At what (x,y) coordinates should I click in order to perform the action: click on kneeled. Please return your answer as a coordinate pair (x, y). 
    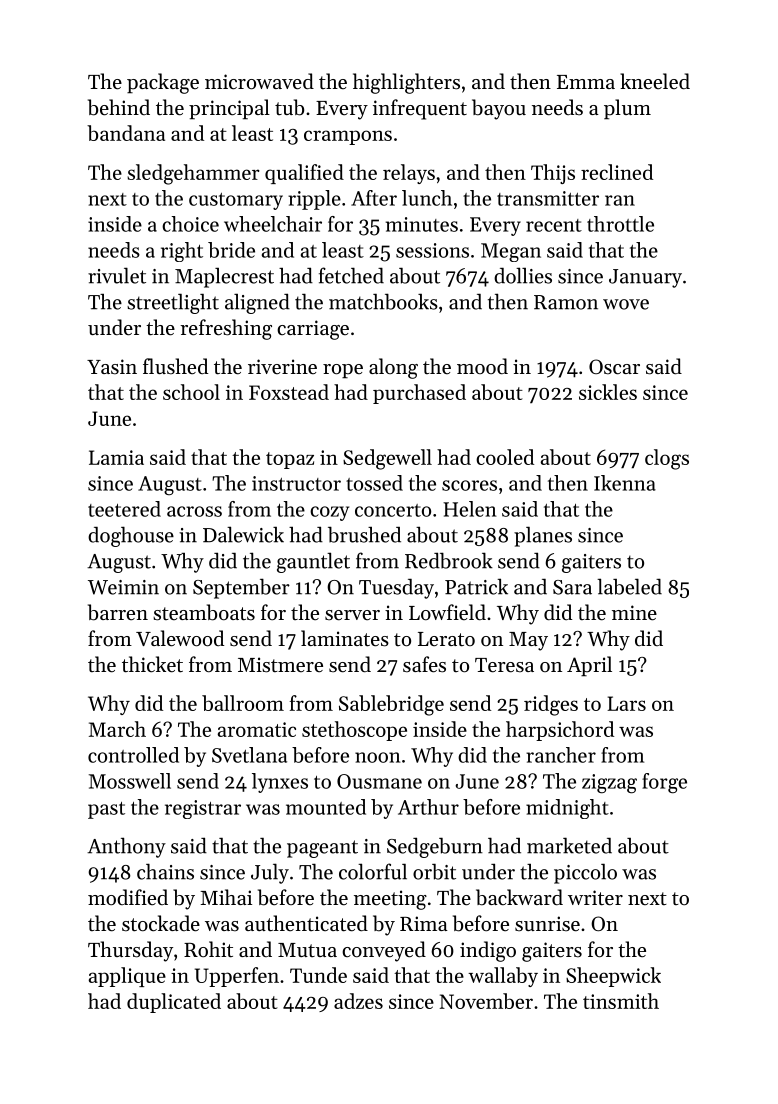
    Looking at the image, I should click on (655, 81).
